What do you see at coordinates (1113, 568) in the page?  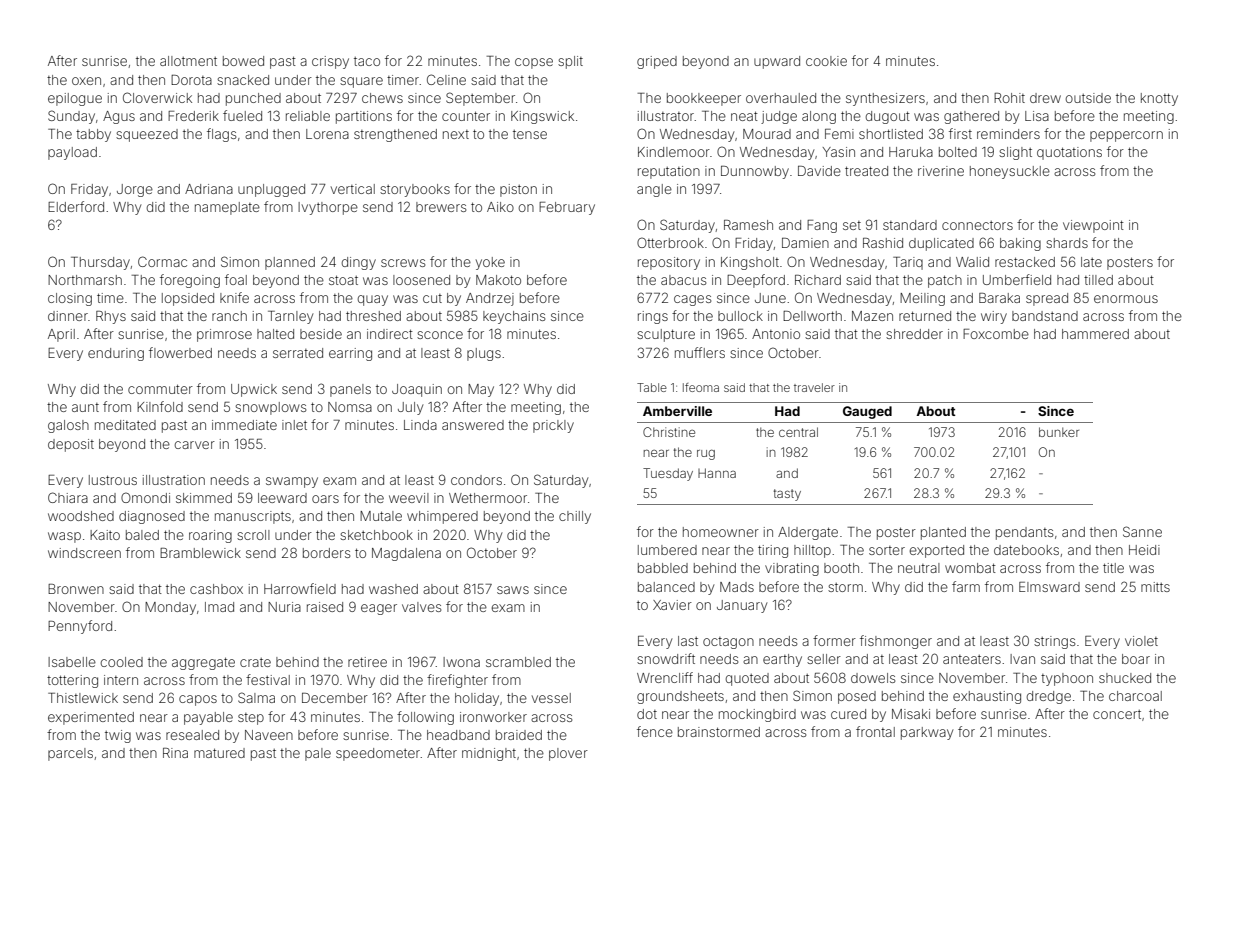 I see `title` at bounding box center [1113, 568].
